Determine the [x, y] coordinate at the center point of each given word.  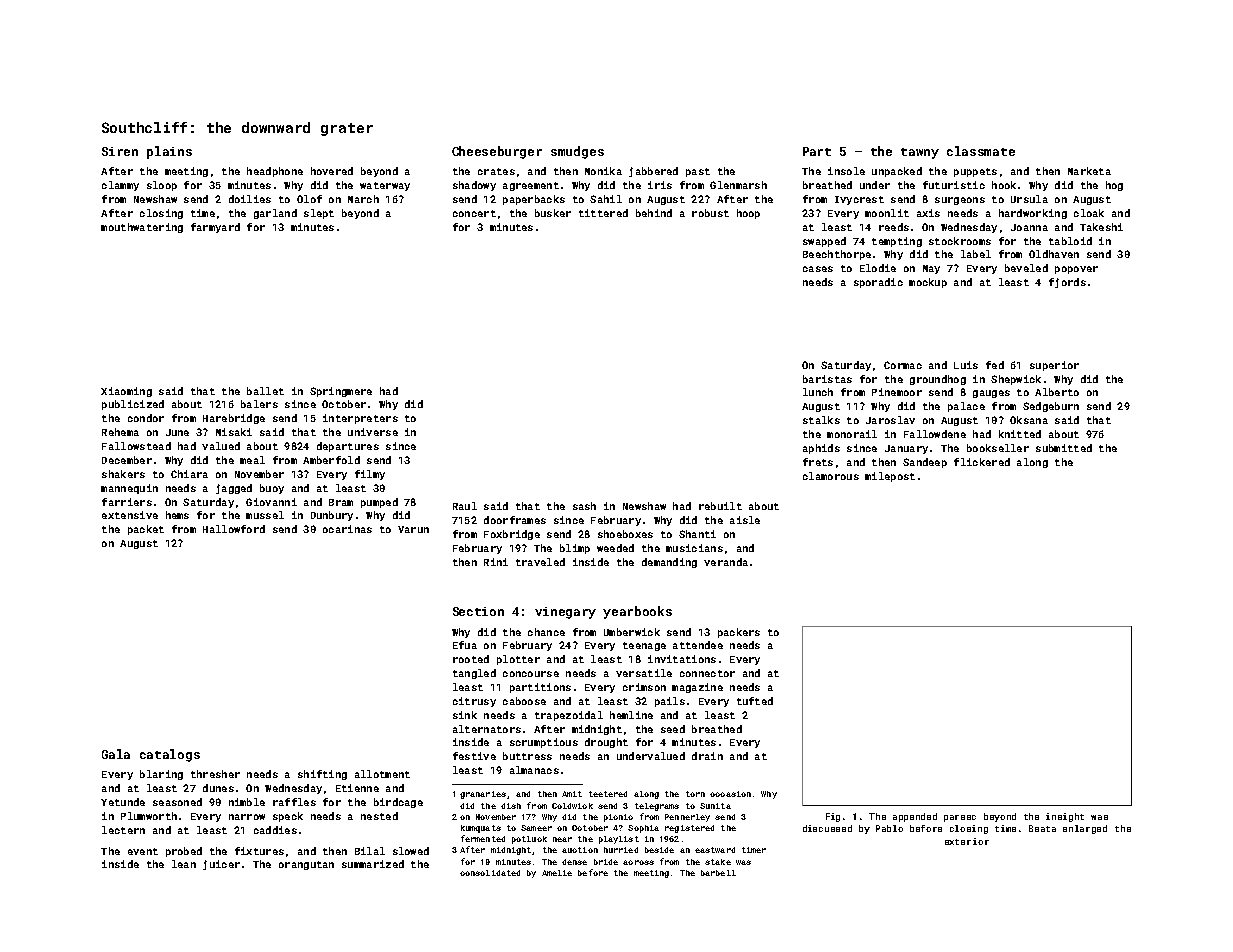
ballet [265, 391]
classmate [981, 151]
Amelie [557, 873]
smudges [577, 152]
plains [169, 152]
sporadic [878, 283]
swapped [824, 242]
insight [1065, 817]
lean [184, 864]
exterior [967, 841]
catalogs [170, 755]
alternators [487, 729]
